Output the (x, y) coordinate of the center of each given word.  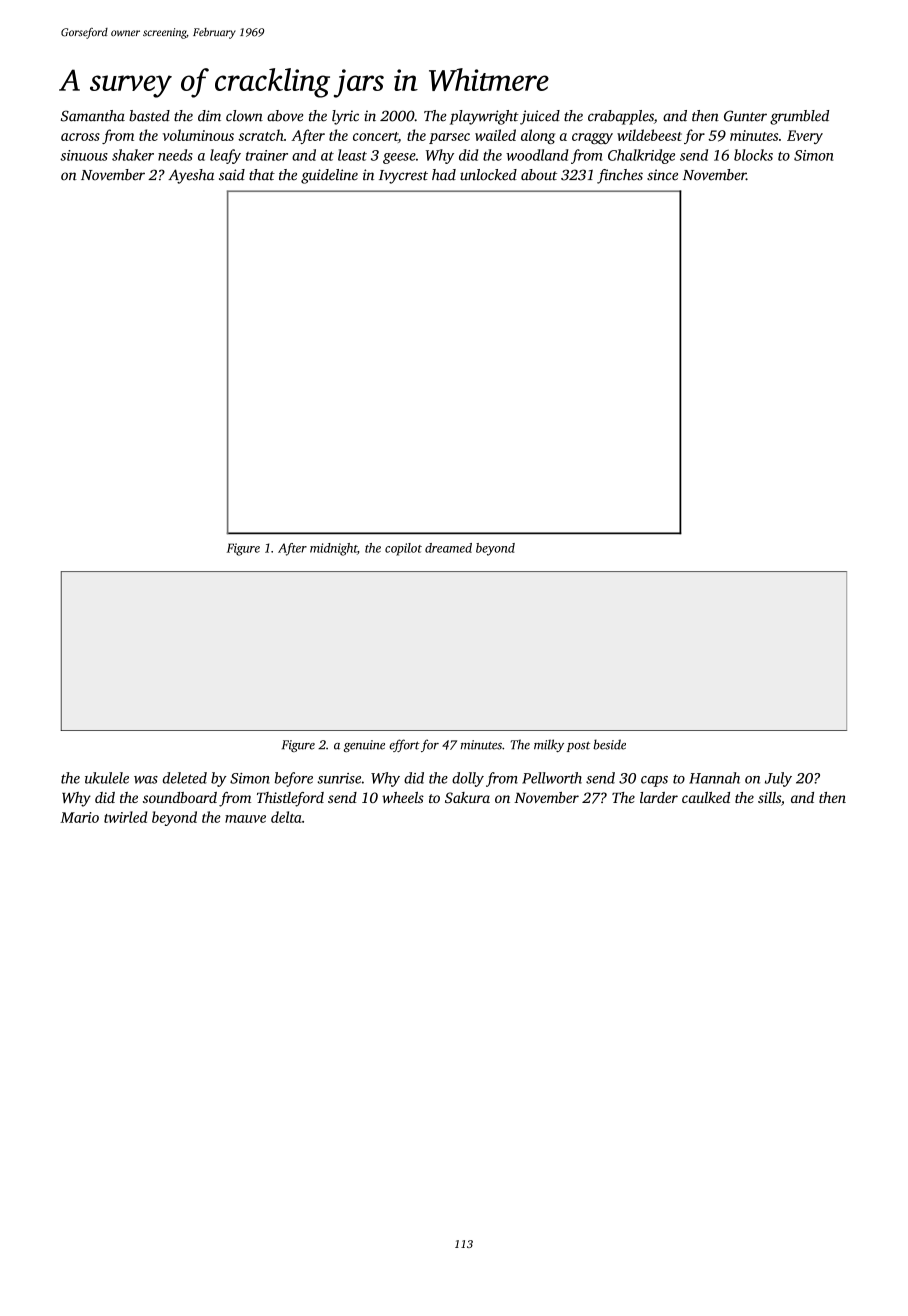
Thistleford (290, 799)
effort (404, 745)
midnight (333, 549)
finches (620, 176)
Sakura (467, 797)
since (662, 175)
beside (609, 744)
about (539, 175)
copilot (403, 549)
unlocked (488, 175)
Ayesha (191, 176)
